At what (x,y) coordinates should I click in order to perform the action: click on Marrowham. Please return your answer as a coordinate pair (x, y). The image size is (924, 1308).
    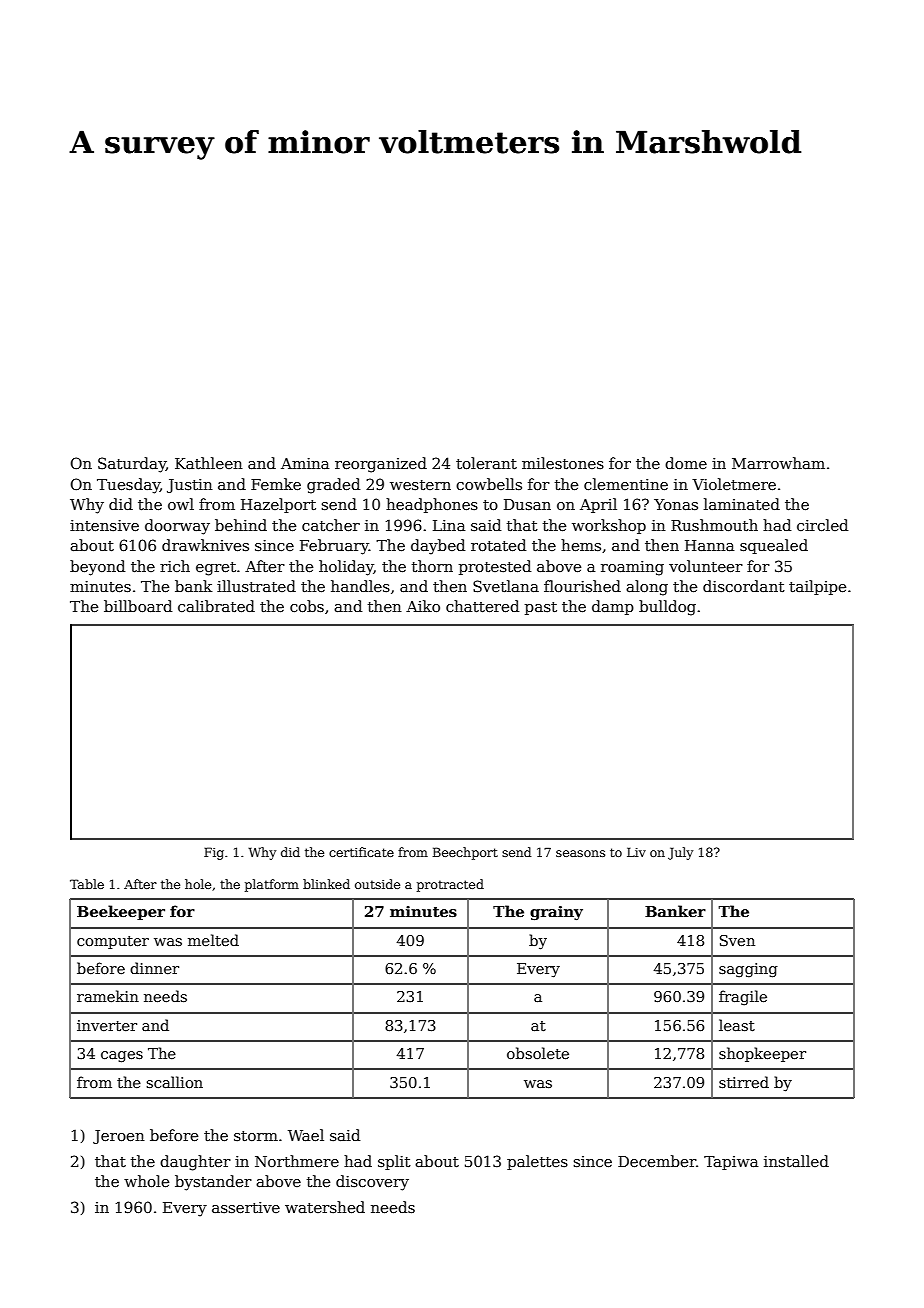
    Looking at the image, I should click on (778, 463).
